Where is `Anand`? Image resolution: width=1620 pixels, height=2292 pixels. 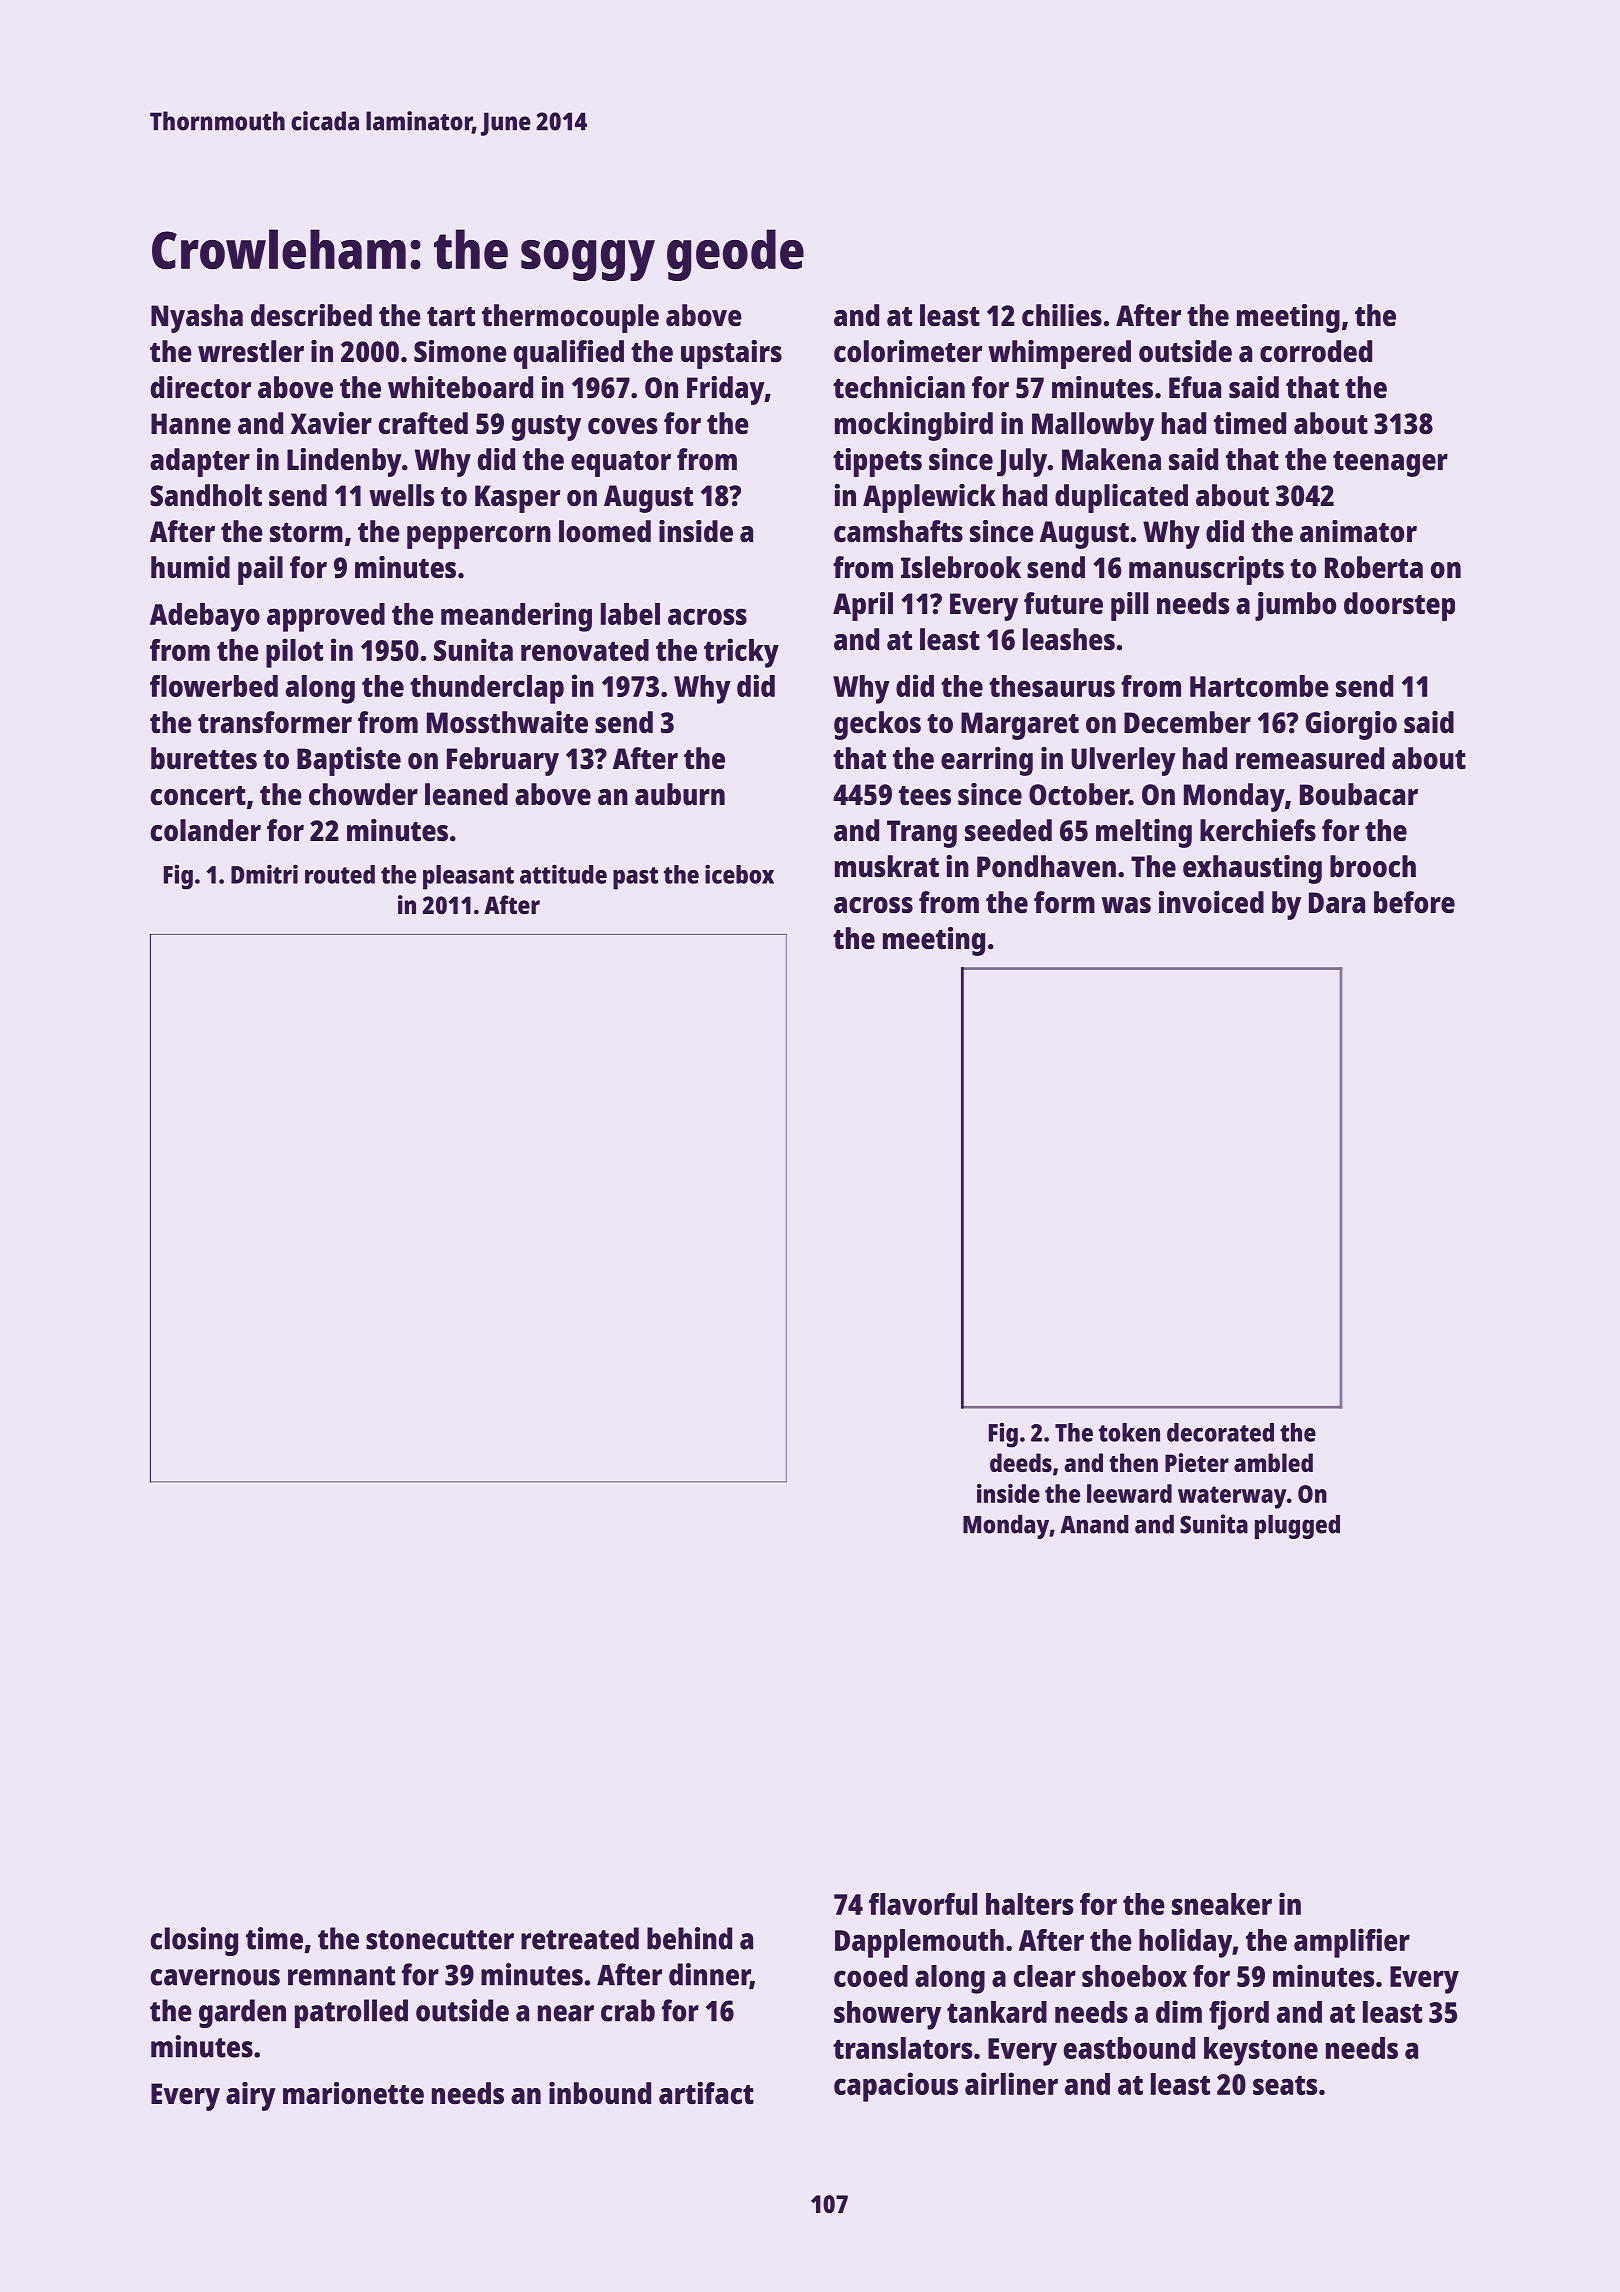 Anand is located at coordinates (1094, 1524).
